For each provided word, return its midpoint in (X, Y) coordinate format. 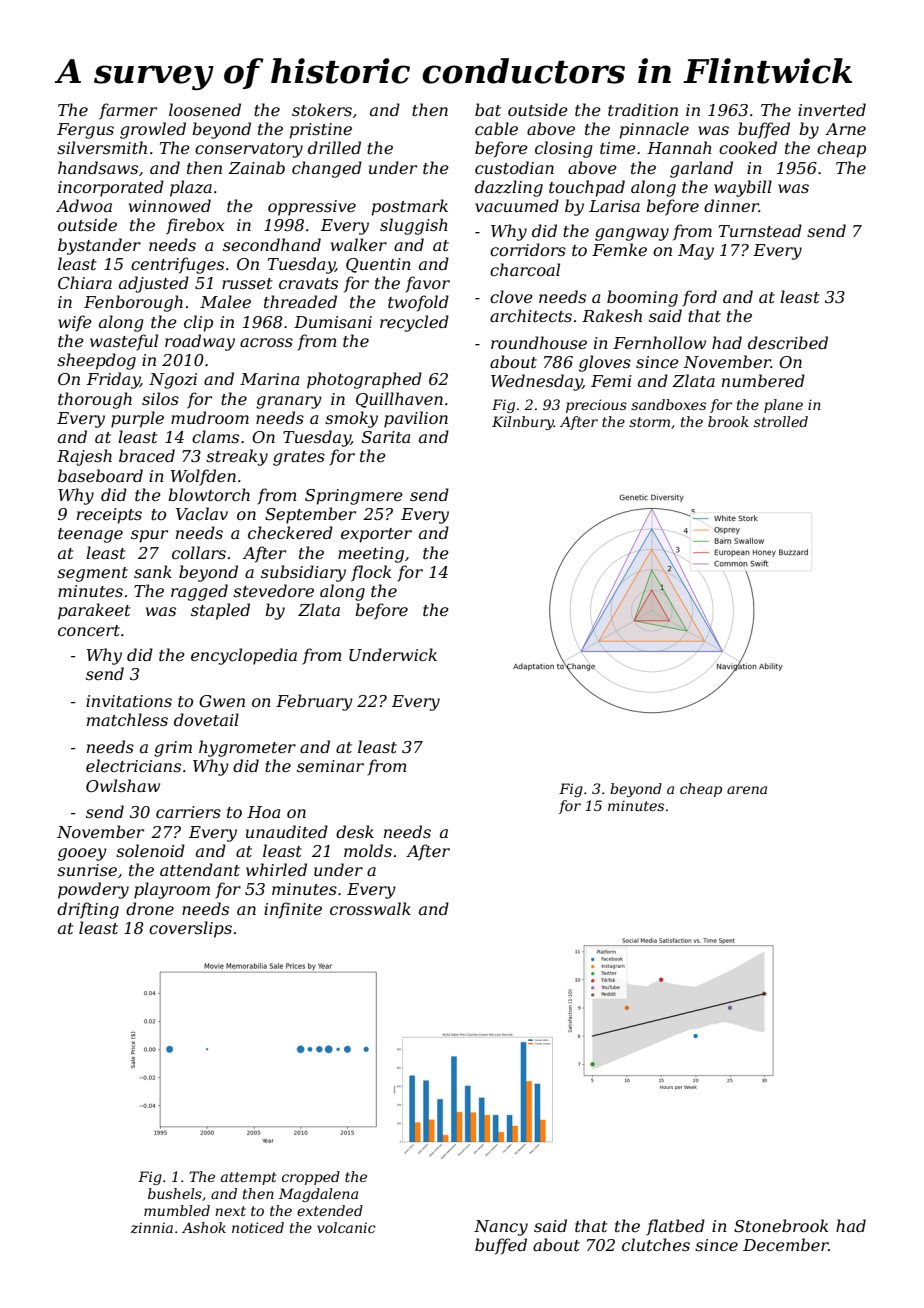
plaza (191, 188)
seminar (330, 766)
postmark (410, 207)
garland (701, 169)
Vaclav (202, 513)
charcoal (525, 269)
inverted (832, 109)
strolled (781, 421)
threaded (300, 301)
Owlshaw (123, 785)
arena (747, 790)
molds (368, 850)
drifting (88, 910)
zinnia (151, 1228)
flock (371, 573)
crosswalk (370, 908)
